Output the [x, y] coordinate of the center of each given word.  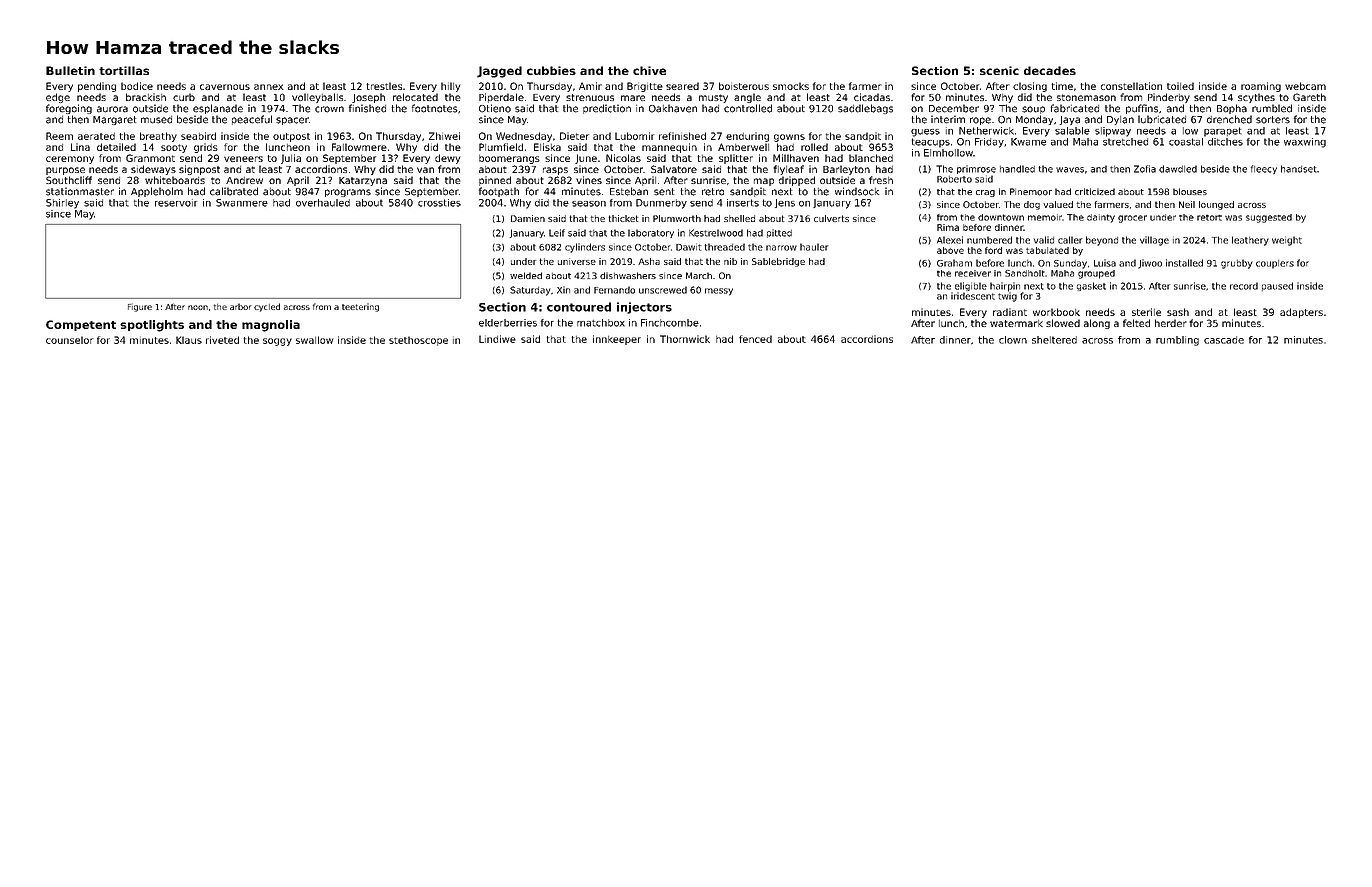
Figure [140, 307]
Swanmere [242, 203]
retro [713, 192]
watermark [1016, 323]
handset [1299, 169]
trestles [384, 86]
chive [649, 70]
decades [1050, 70]
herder [1171, 323]
